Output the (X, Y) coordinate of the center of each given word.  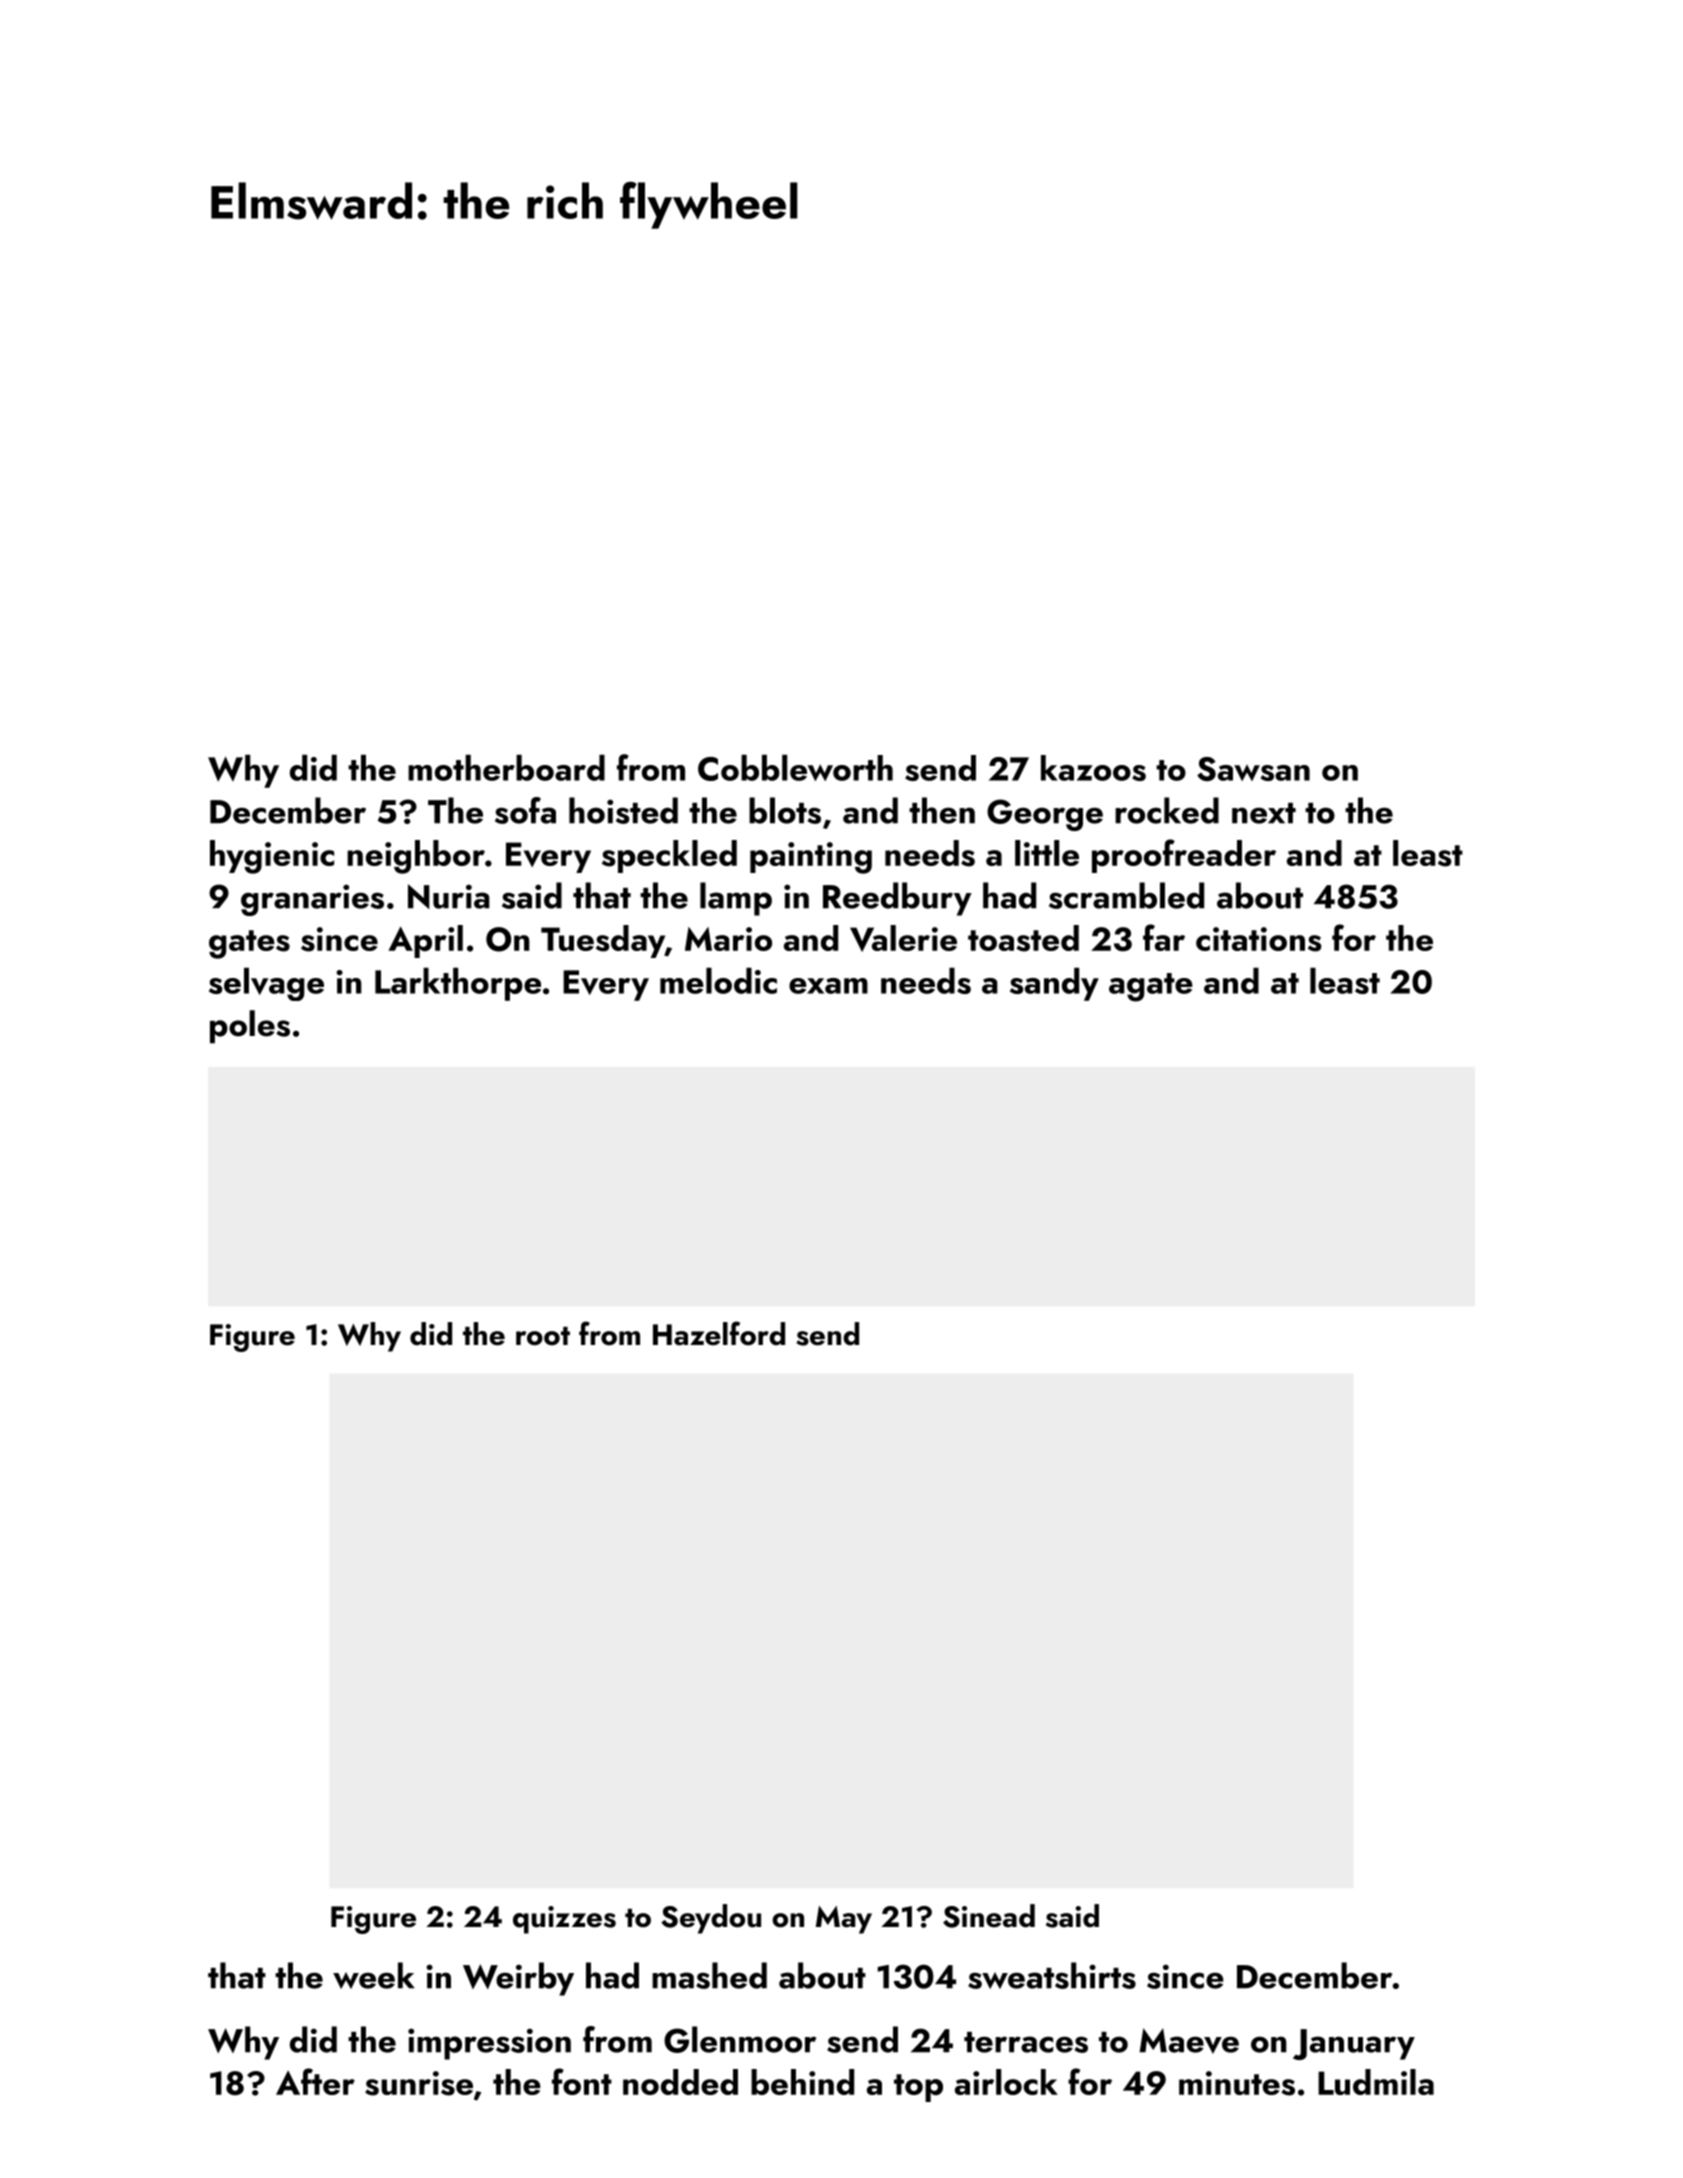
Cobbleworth (795, 768)
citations (1258, 939)
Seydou (711, 1919)
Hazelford (719, 1333)
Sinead (989, 1916)
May (844, 1920)
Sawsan (1253, 769)
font (582, 2081)
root (543, 1336)
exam (828, 986)
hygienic (272, 857)
